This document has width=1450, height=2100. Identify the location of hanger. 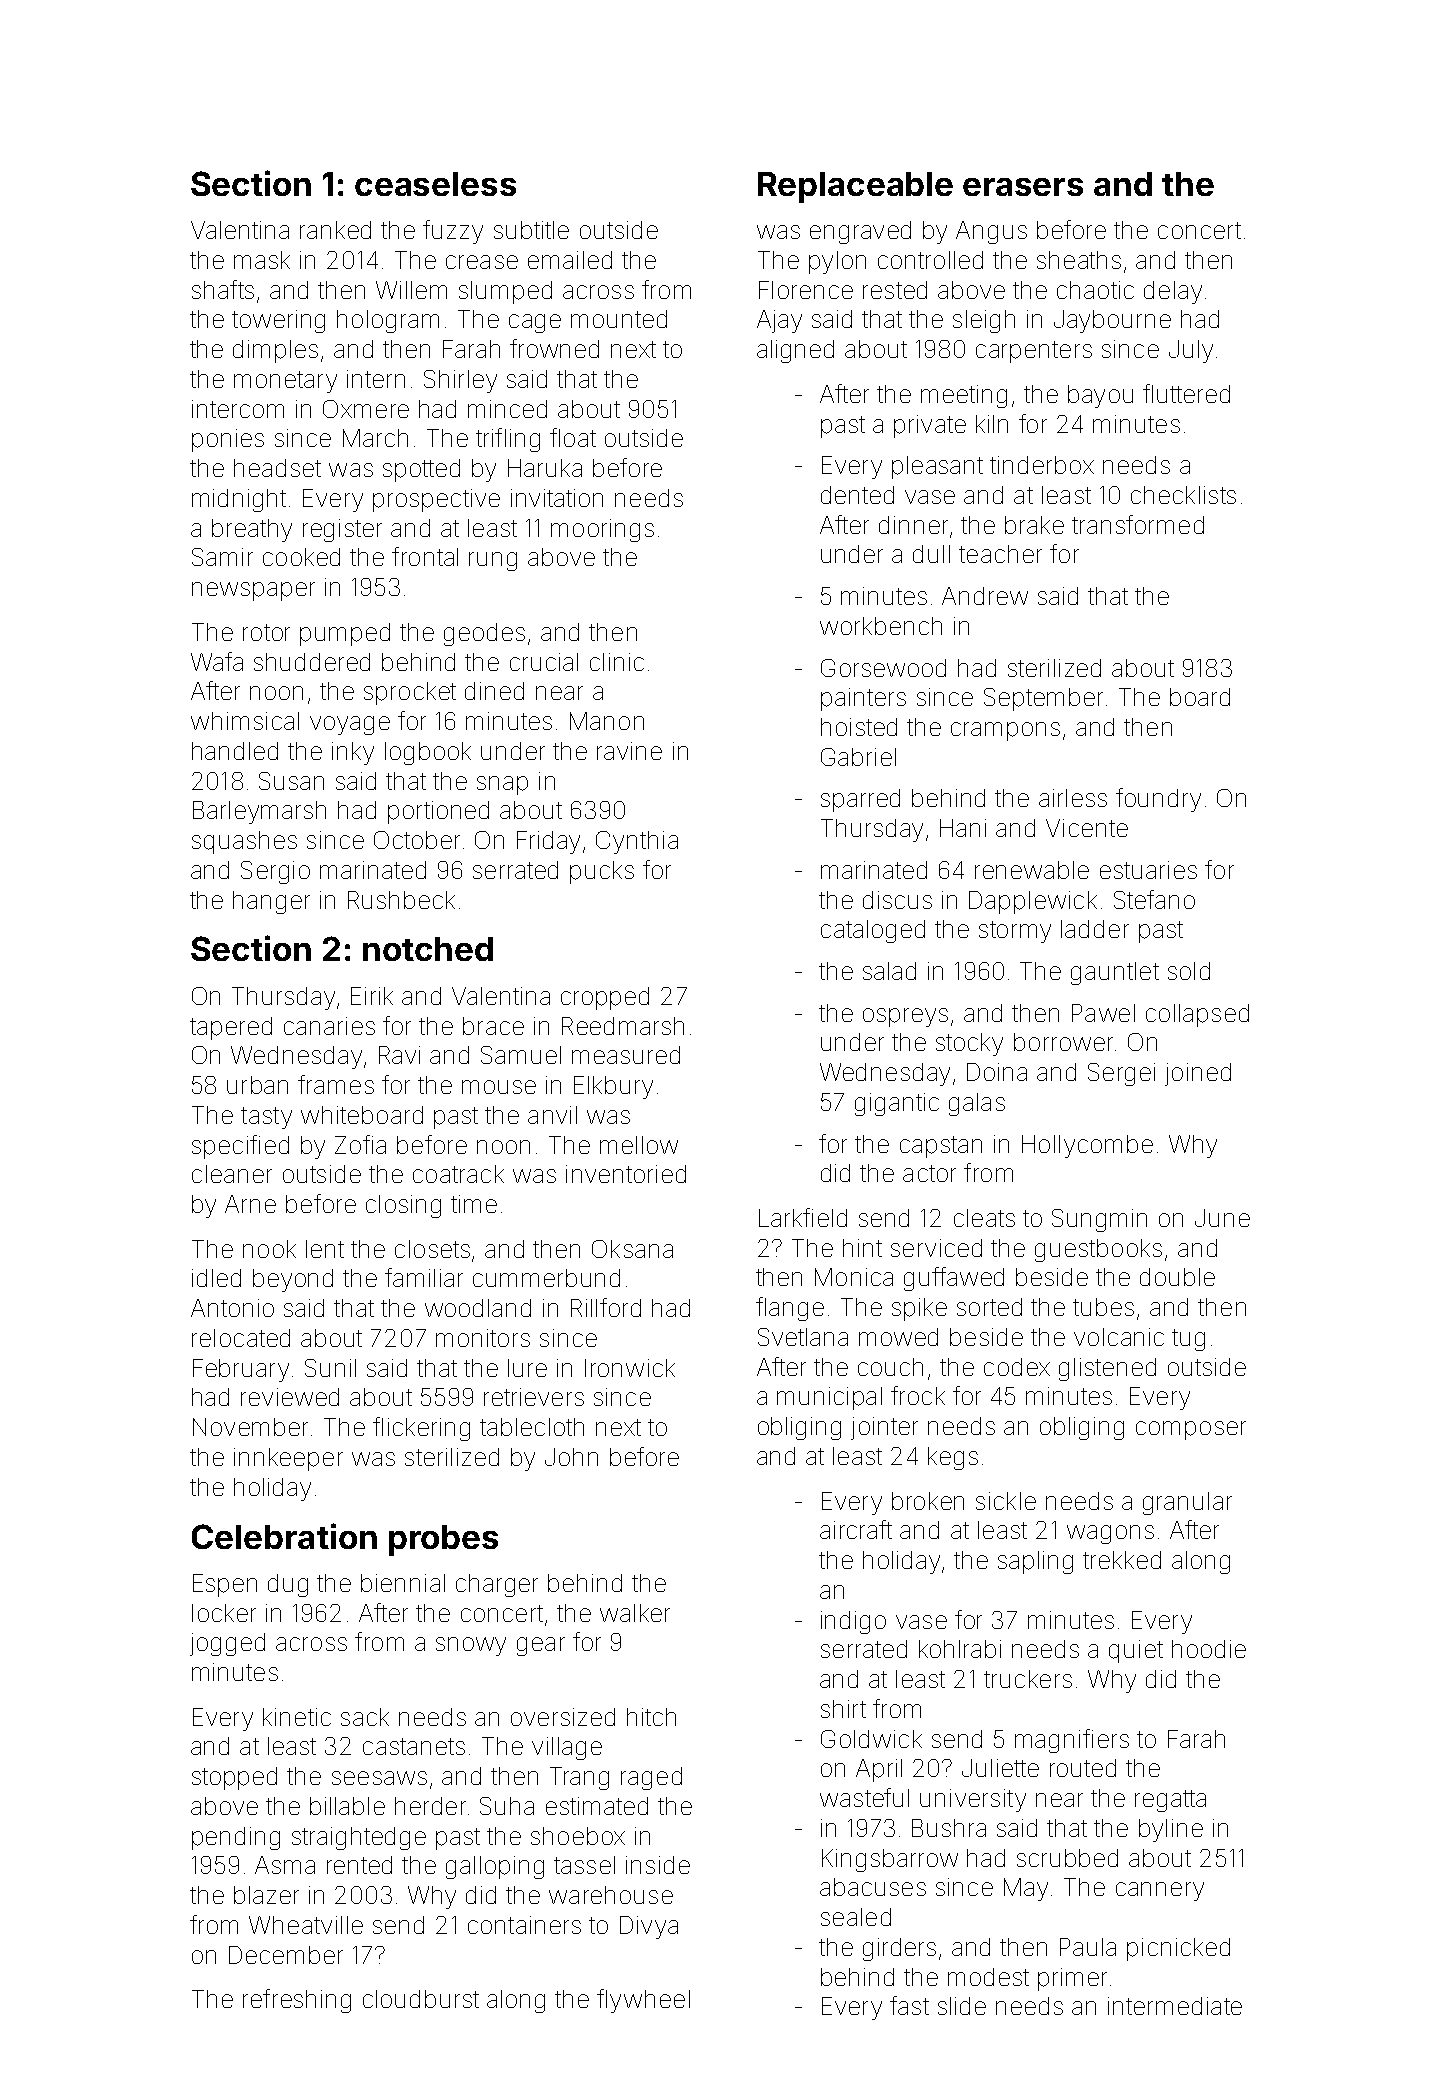
(271, 902).
